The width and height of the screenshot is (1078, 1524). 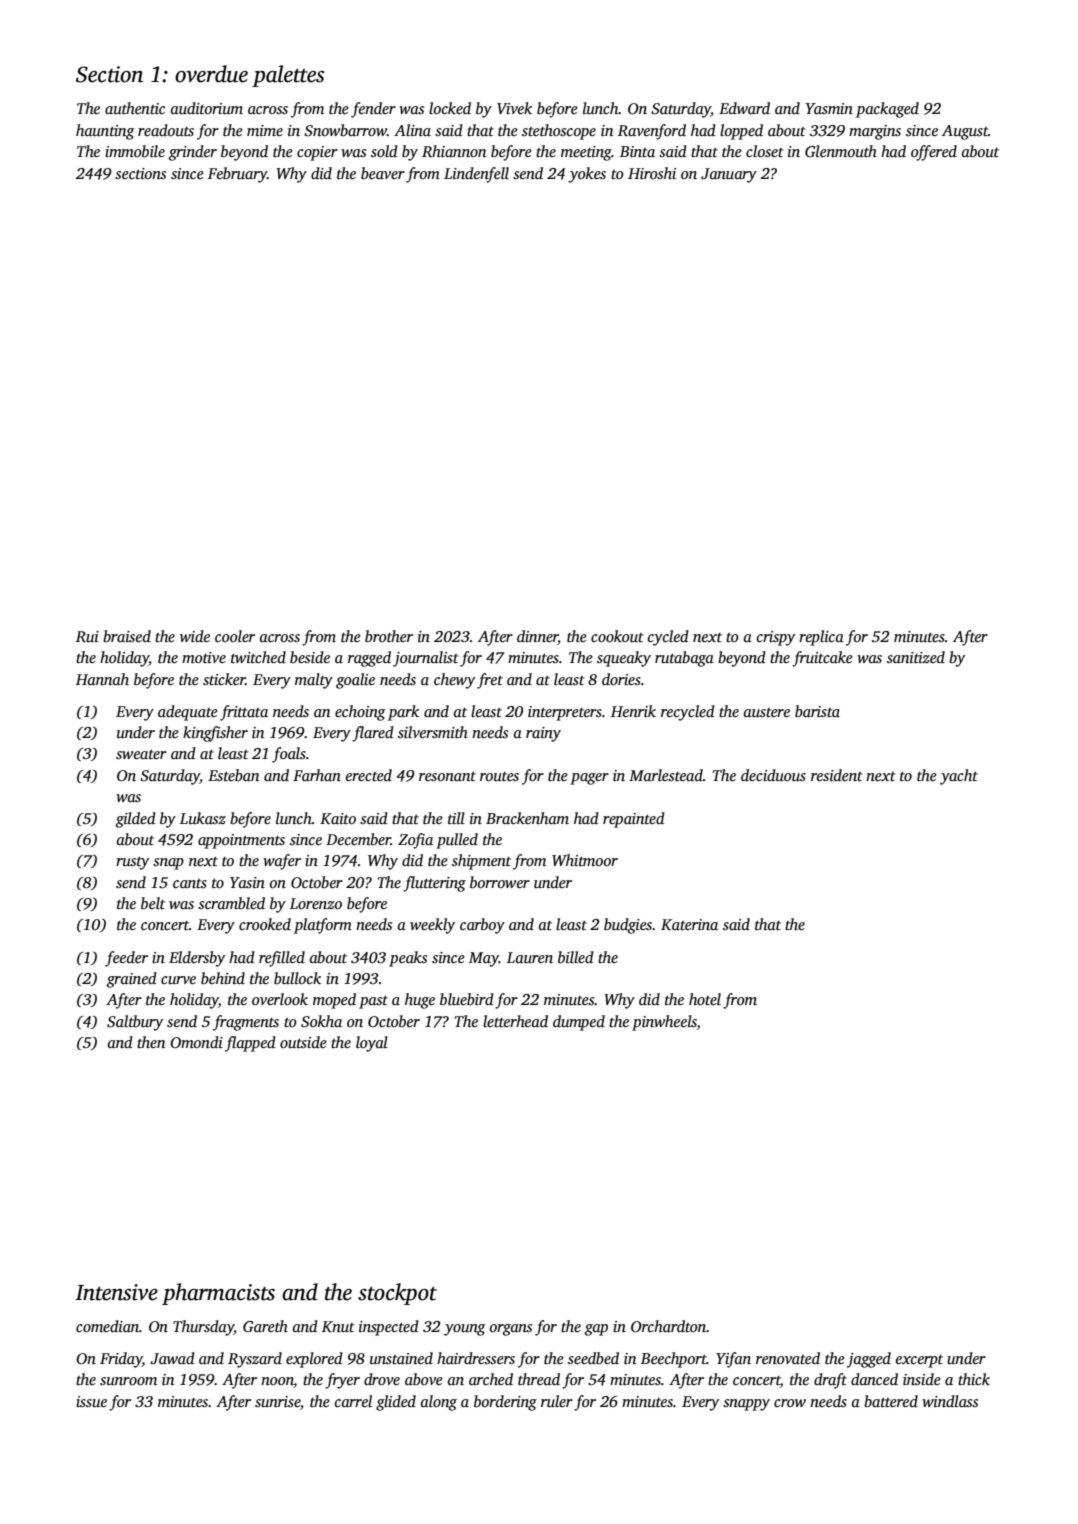 What do you see at coordinates (634, 820) in the screenshot?
I see `repainted` at bounding box center [634, 820].
